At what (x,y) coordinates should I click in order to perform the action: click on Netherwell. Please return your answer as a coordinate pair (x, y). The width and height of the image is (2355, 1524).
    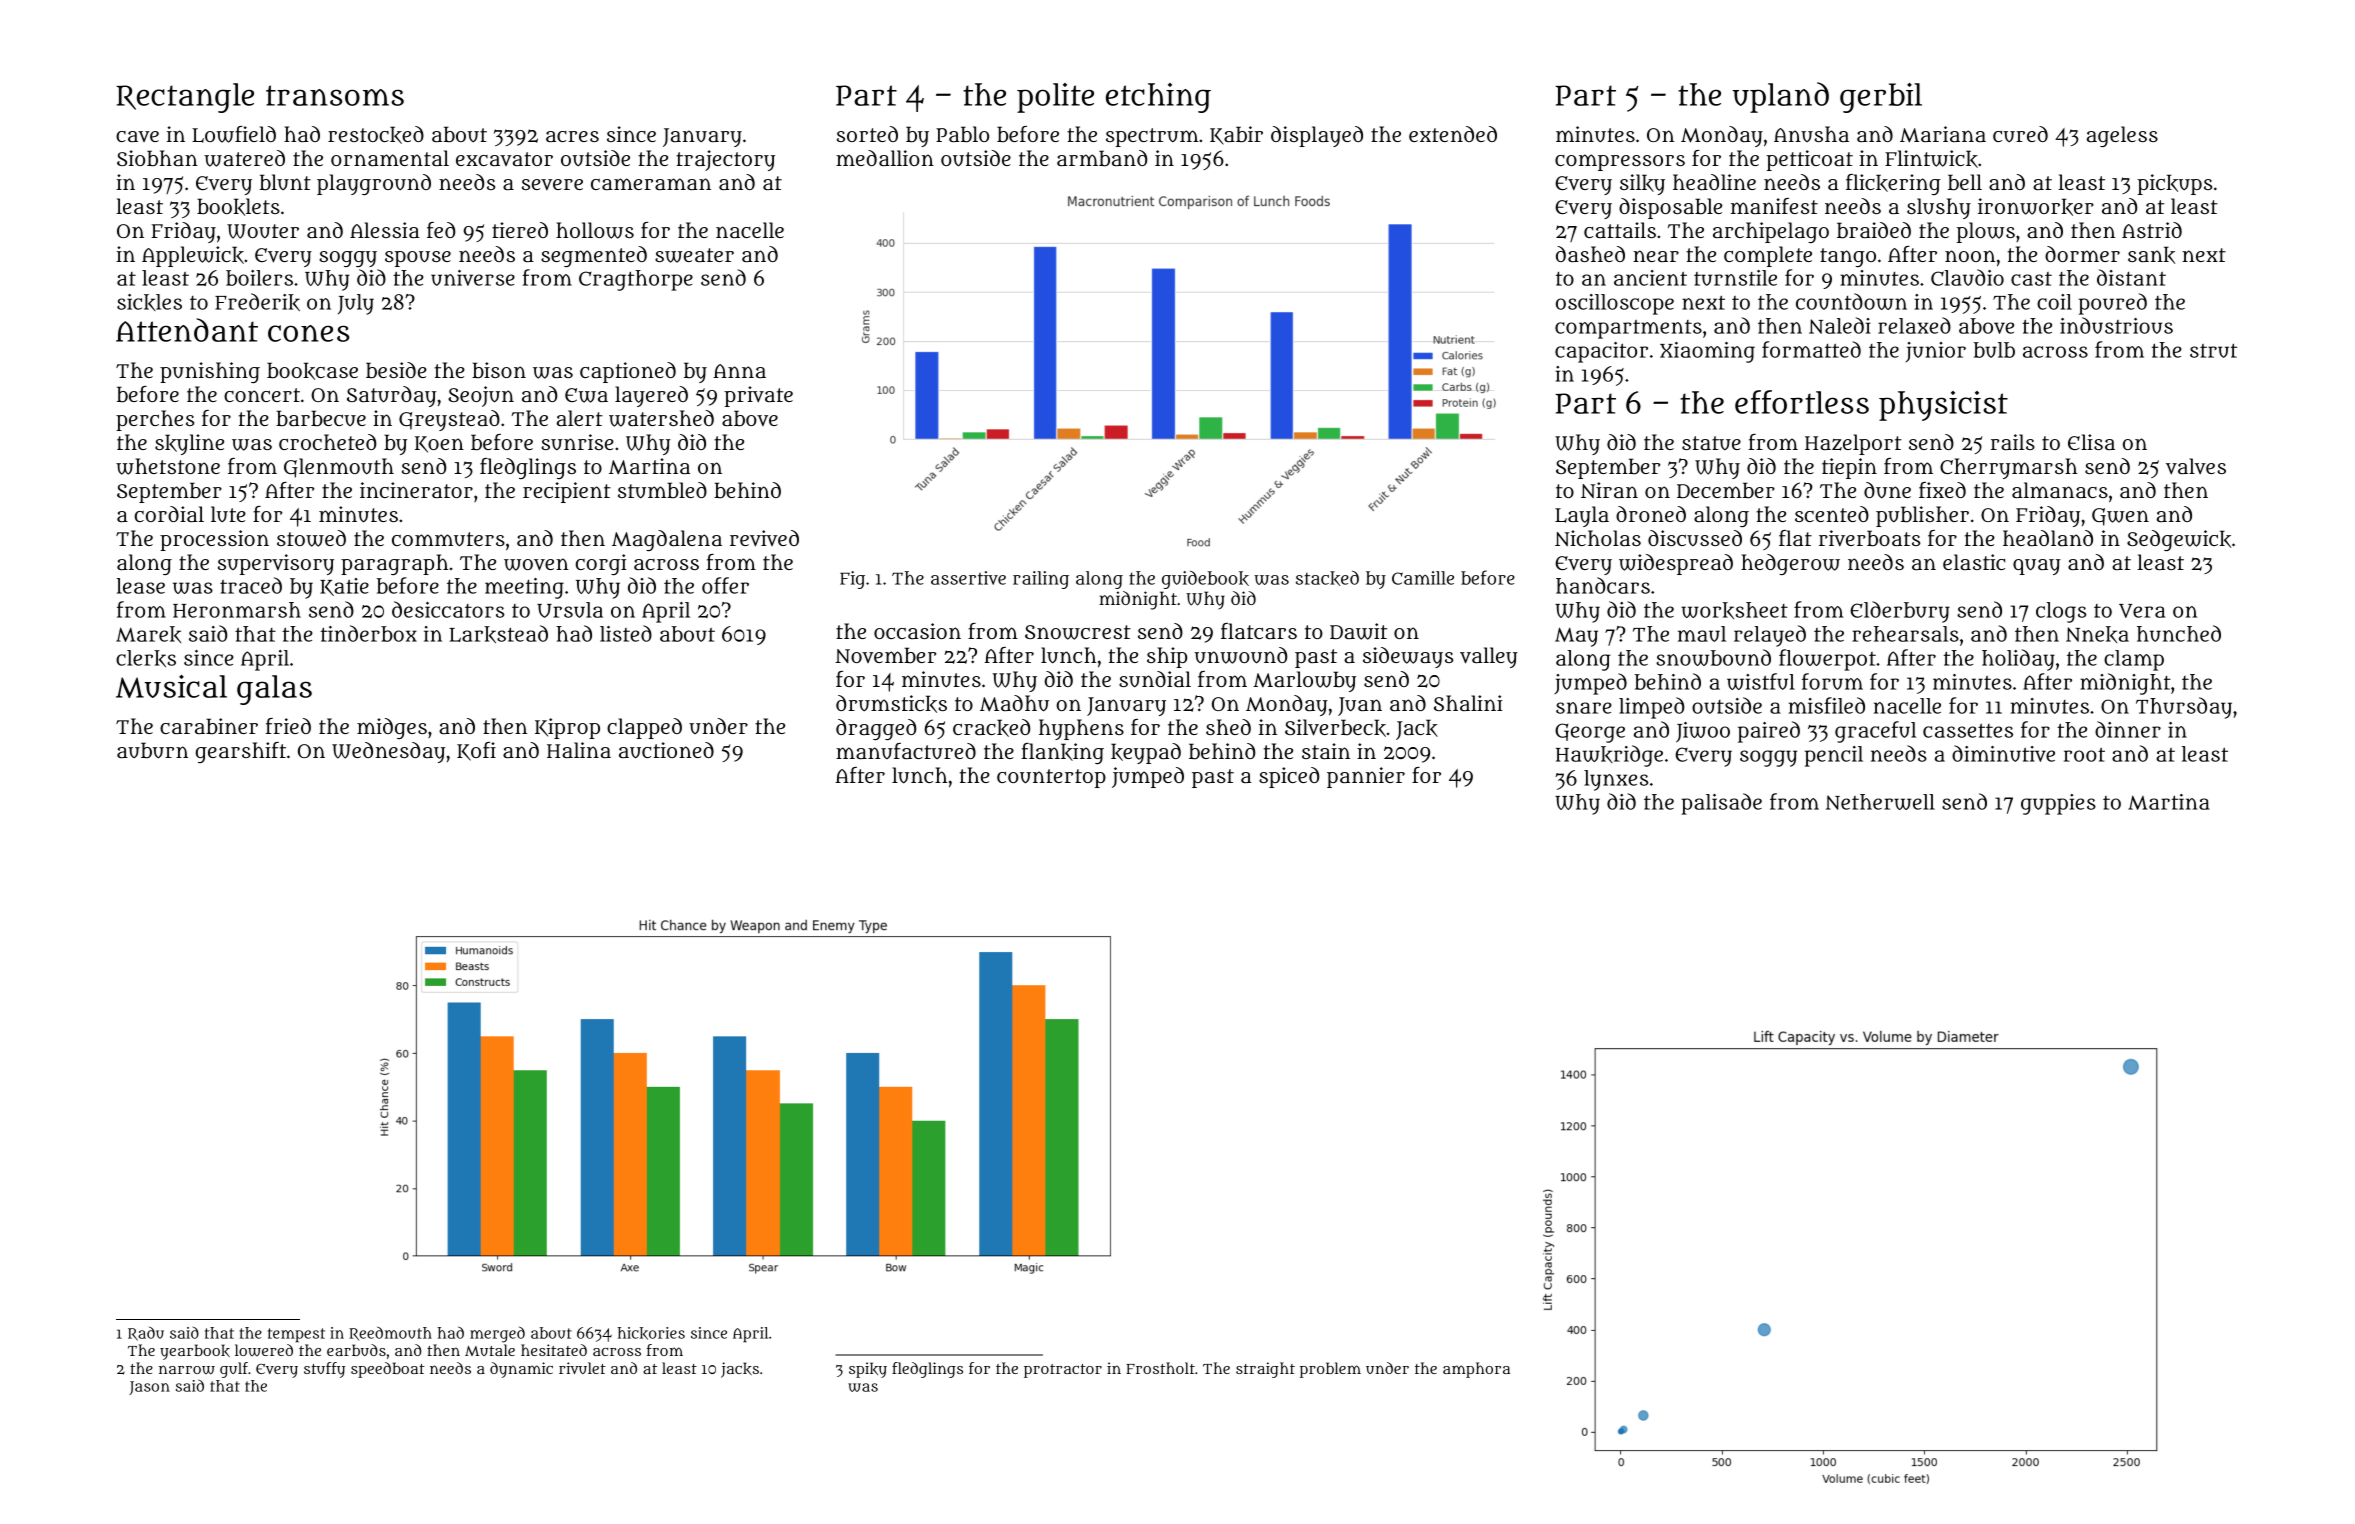
    Looking at the image, I should click on (1880, 802).
